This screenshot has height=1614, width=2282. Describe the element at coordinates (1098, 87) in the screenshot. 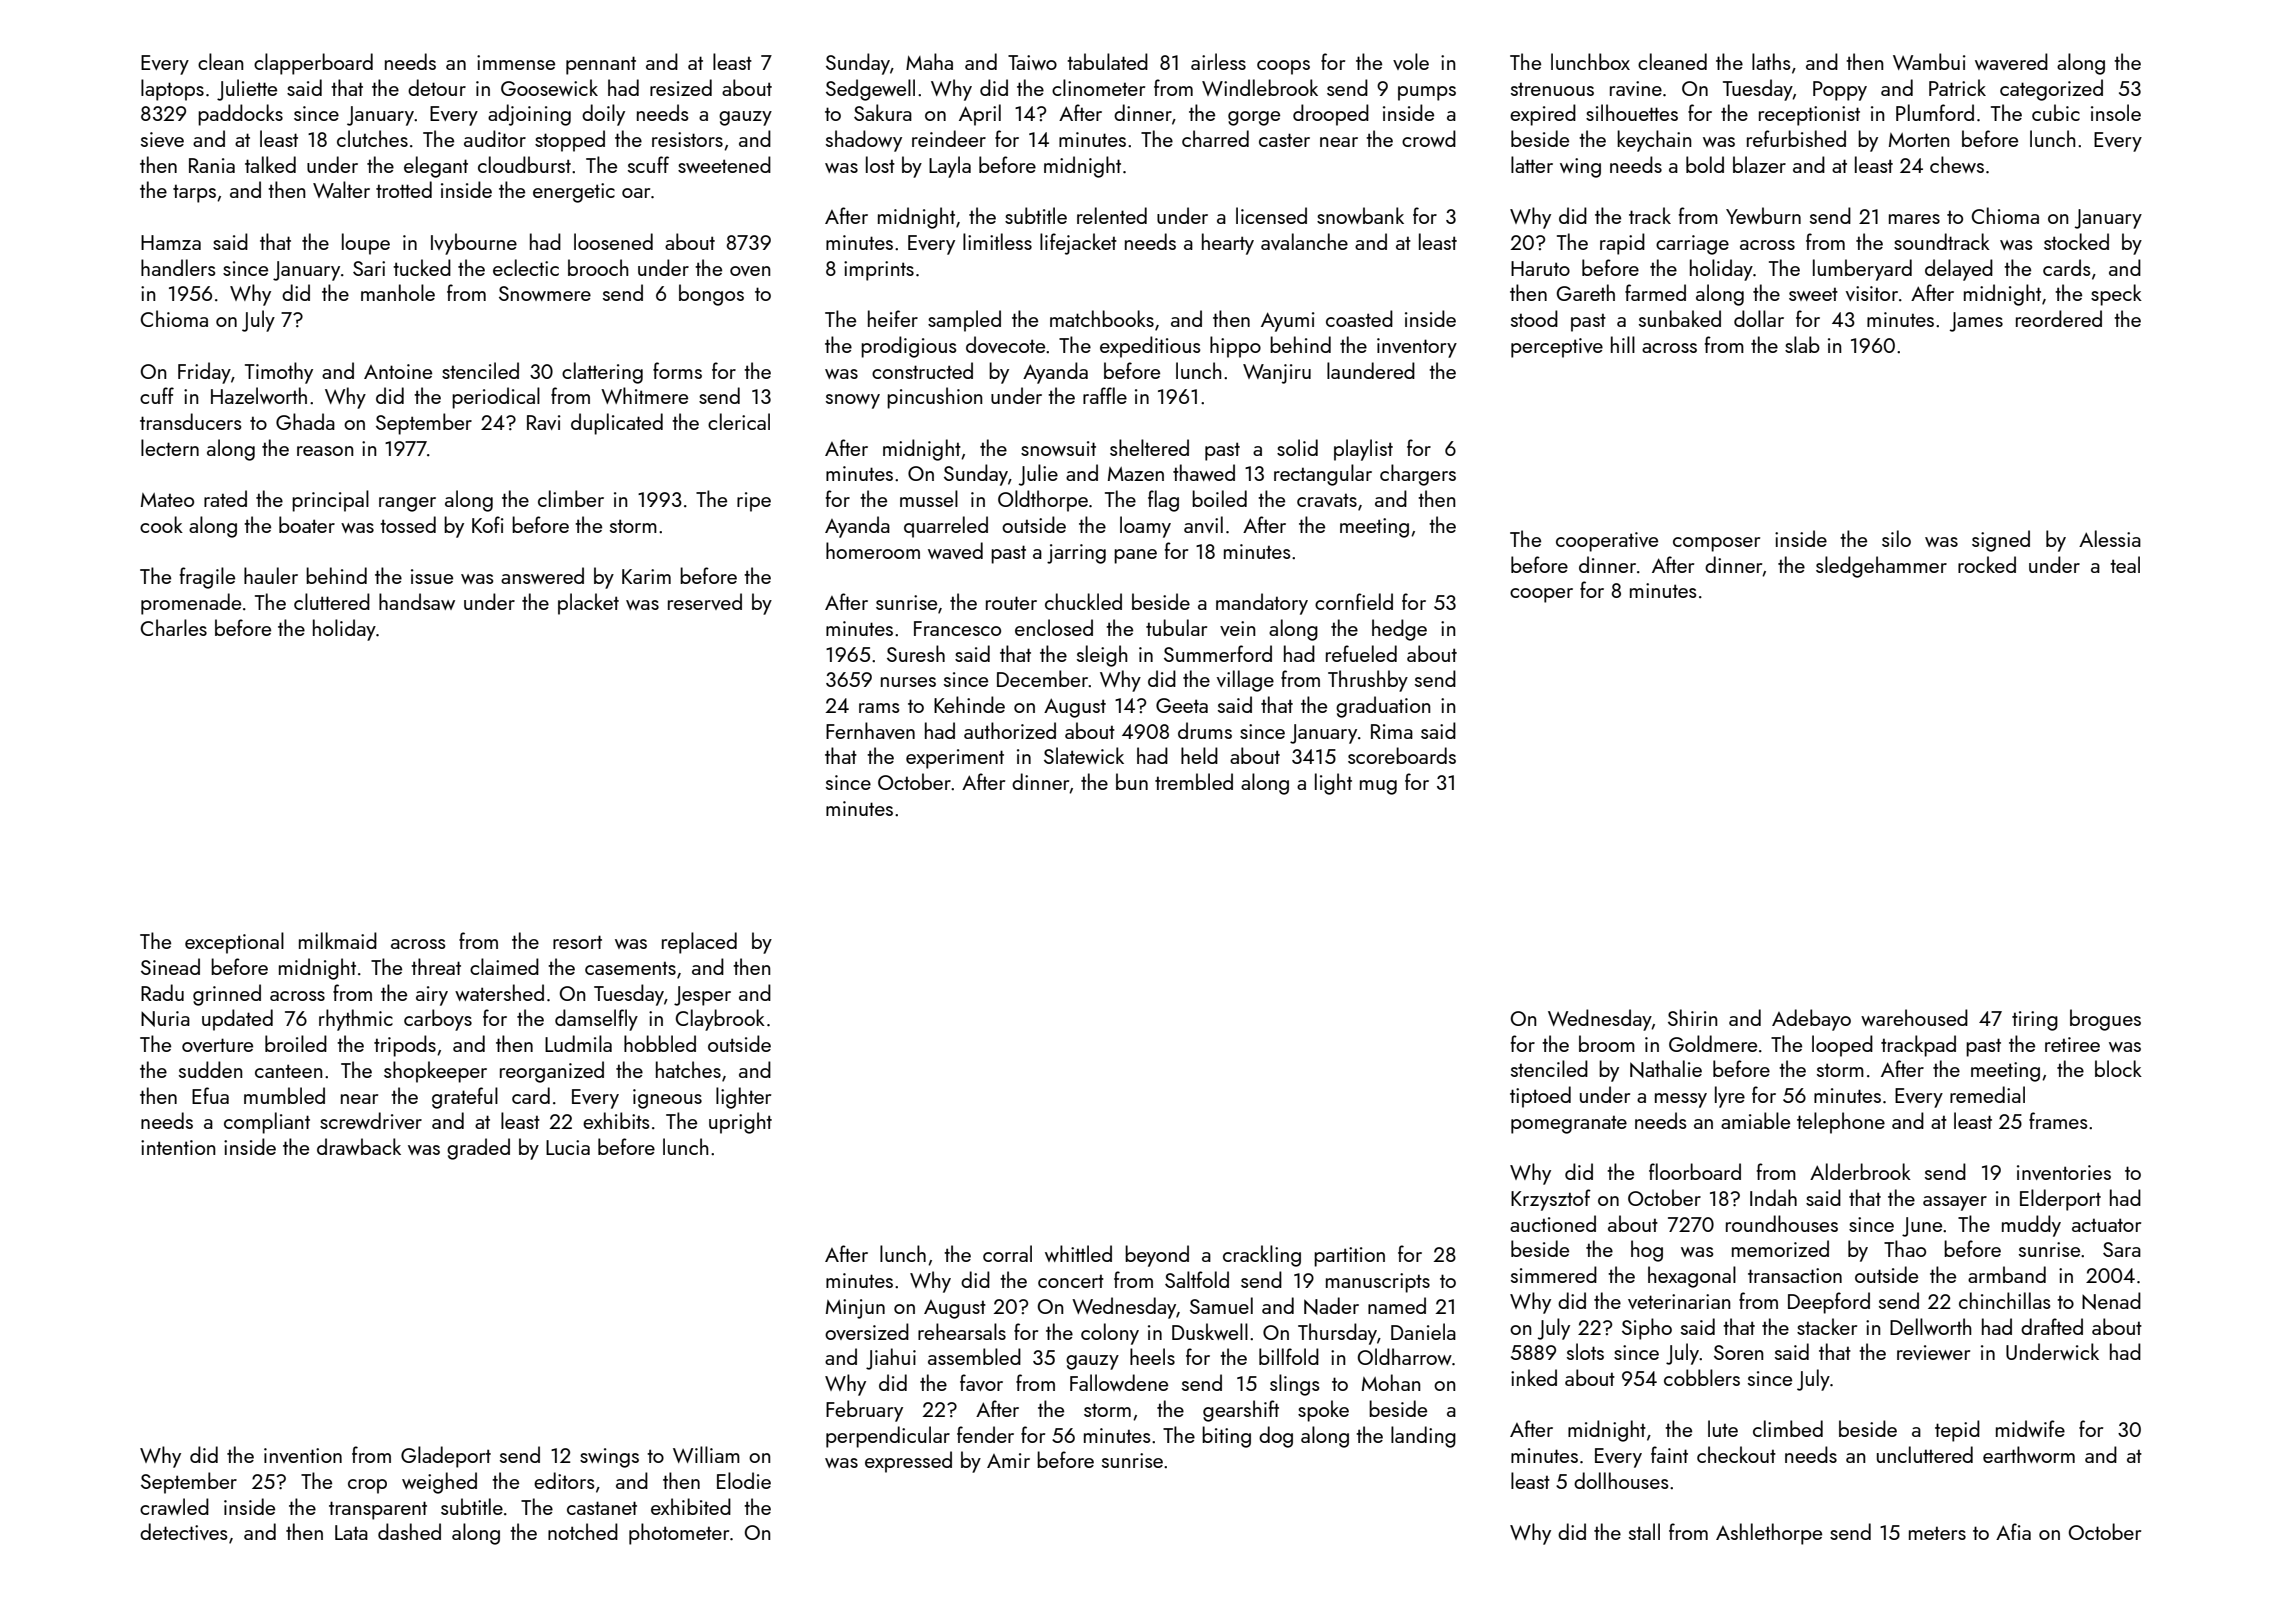

I see `clinometer` at that location.
